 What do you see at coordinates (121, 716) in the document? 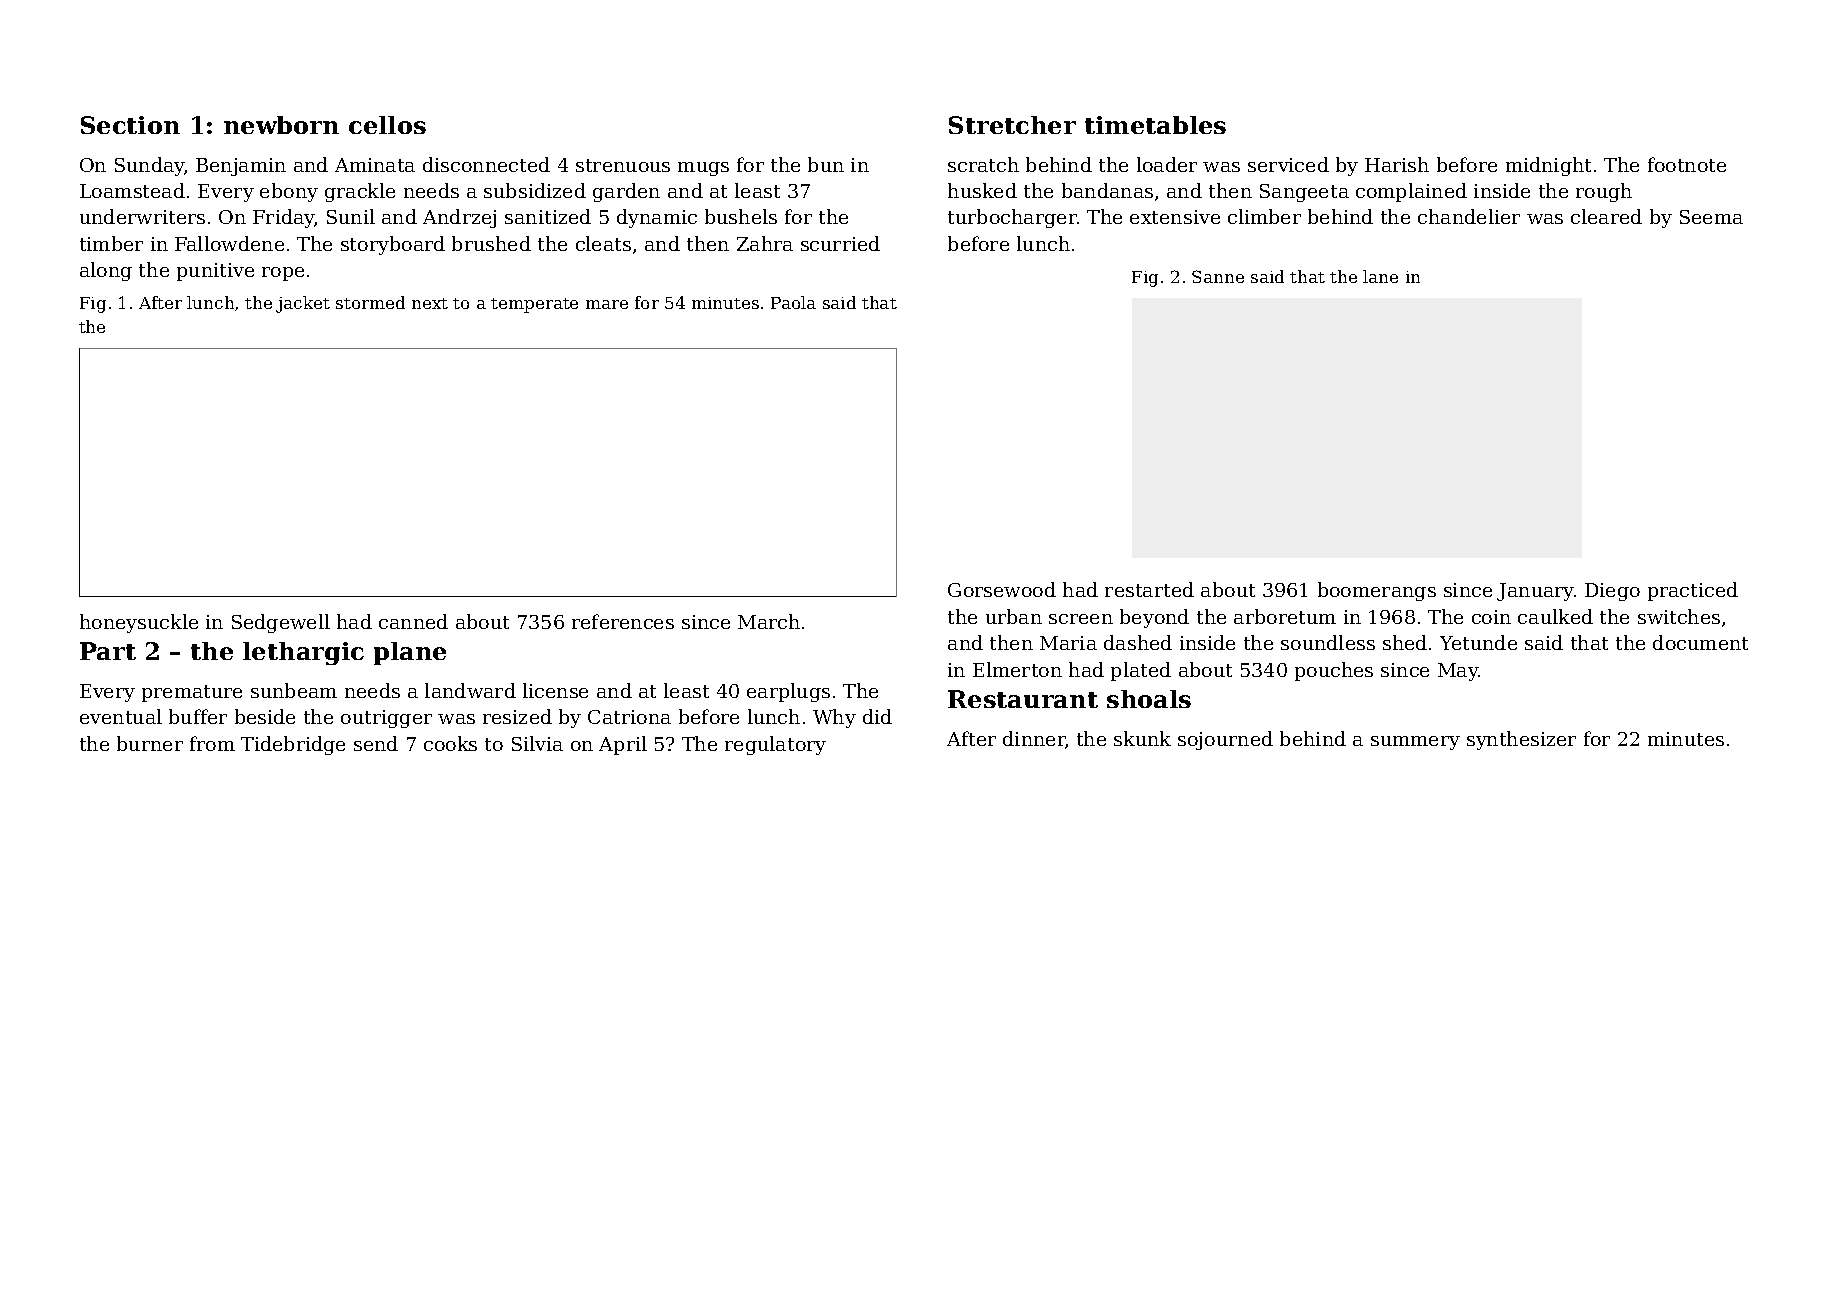
I see `eventual` at bounding box center [121, 716].
